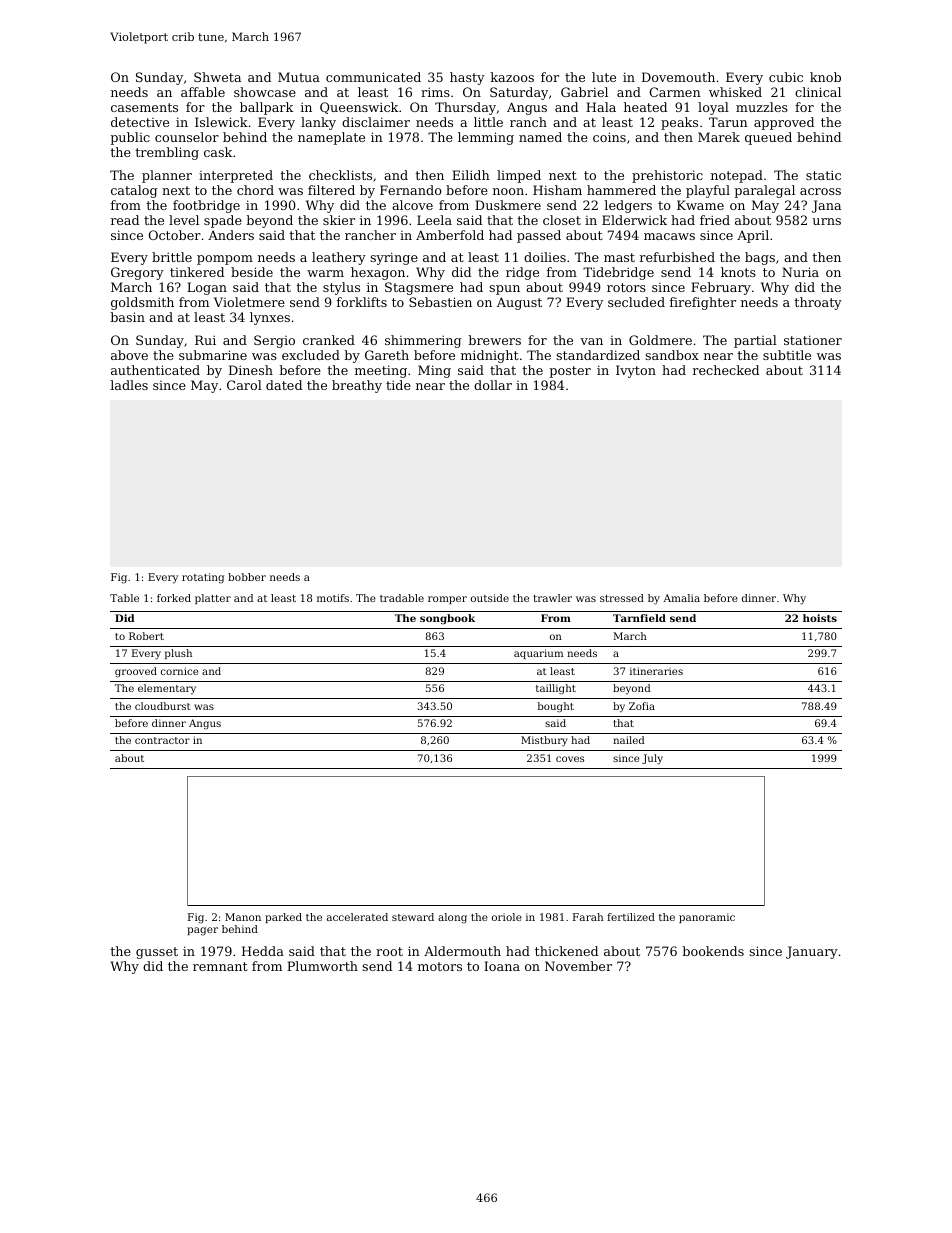  I want to click on Robert, so click(146, 636).
